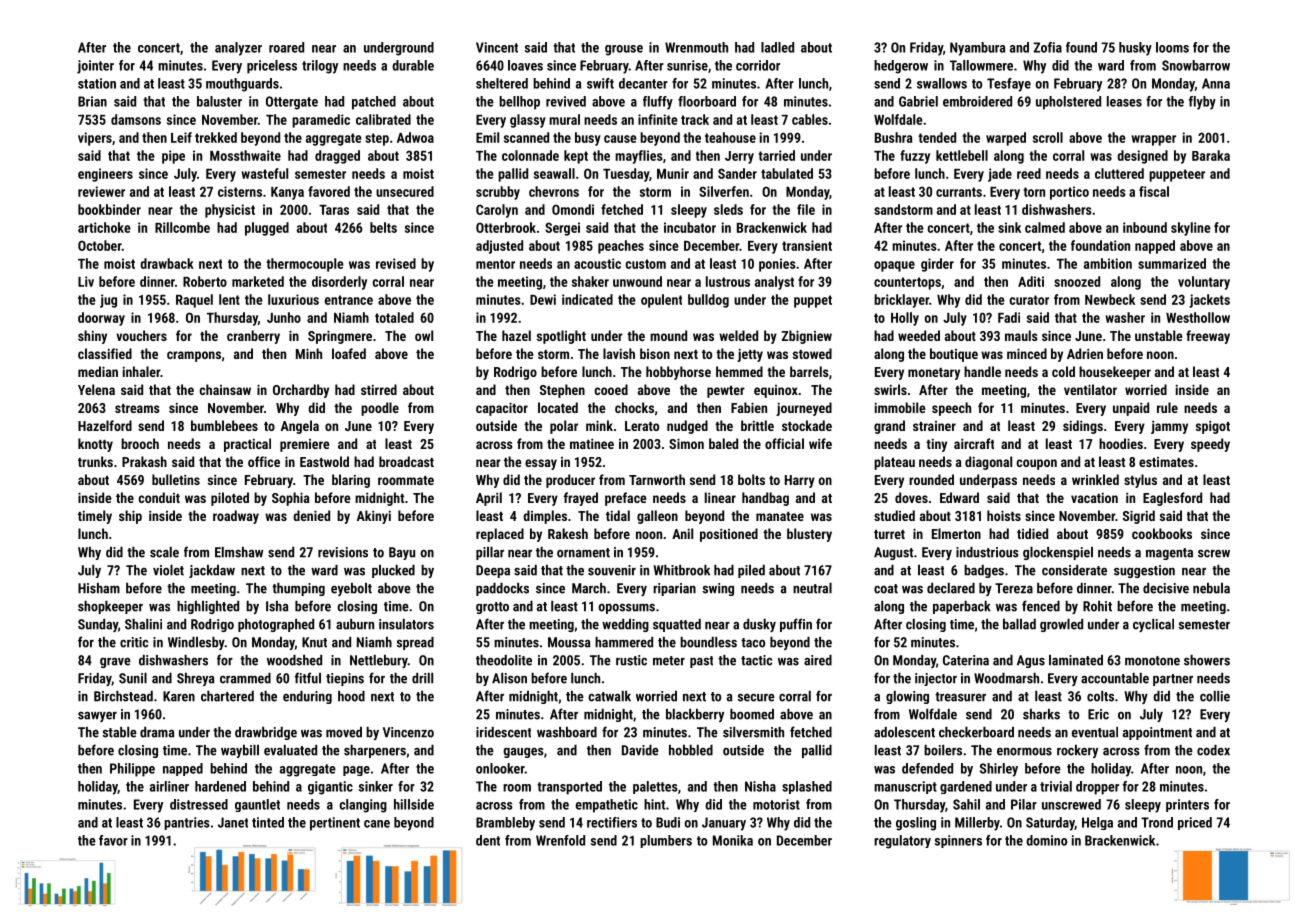  What do you see at coordinates (1191, 229) in the screenshot?
I see `skyline` at bounding box center [1191, 229].
